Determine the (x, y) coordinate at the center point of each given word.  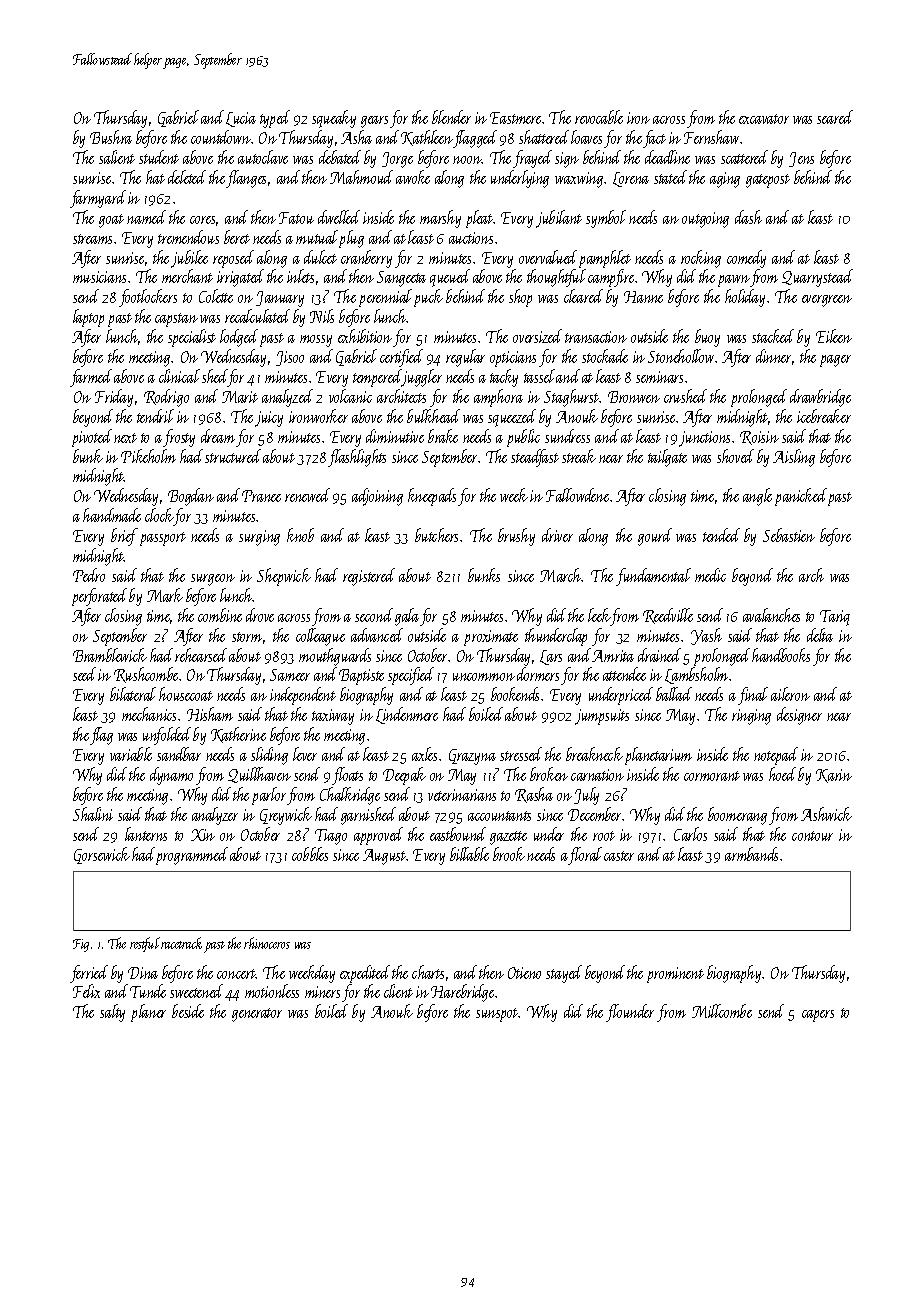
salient (117, 157)
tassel (539, 376)
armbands (751, 854)
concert (236, 974)
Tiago (331, 837)
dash (748, 217)
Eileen (834, 336)
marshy (440, 219)
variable (131, 754)
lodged (239, 338)
